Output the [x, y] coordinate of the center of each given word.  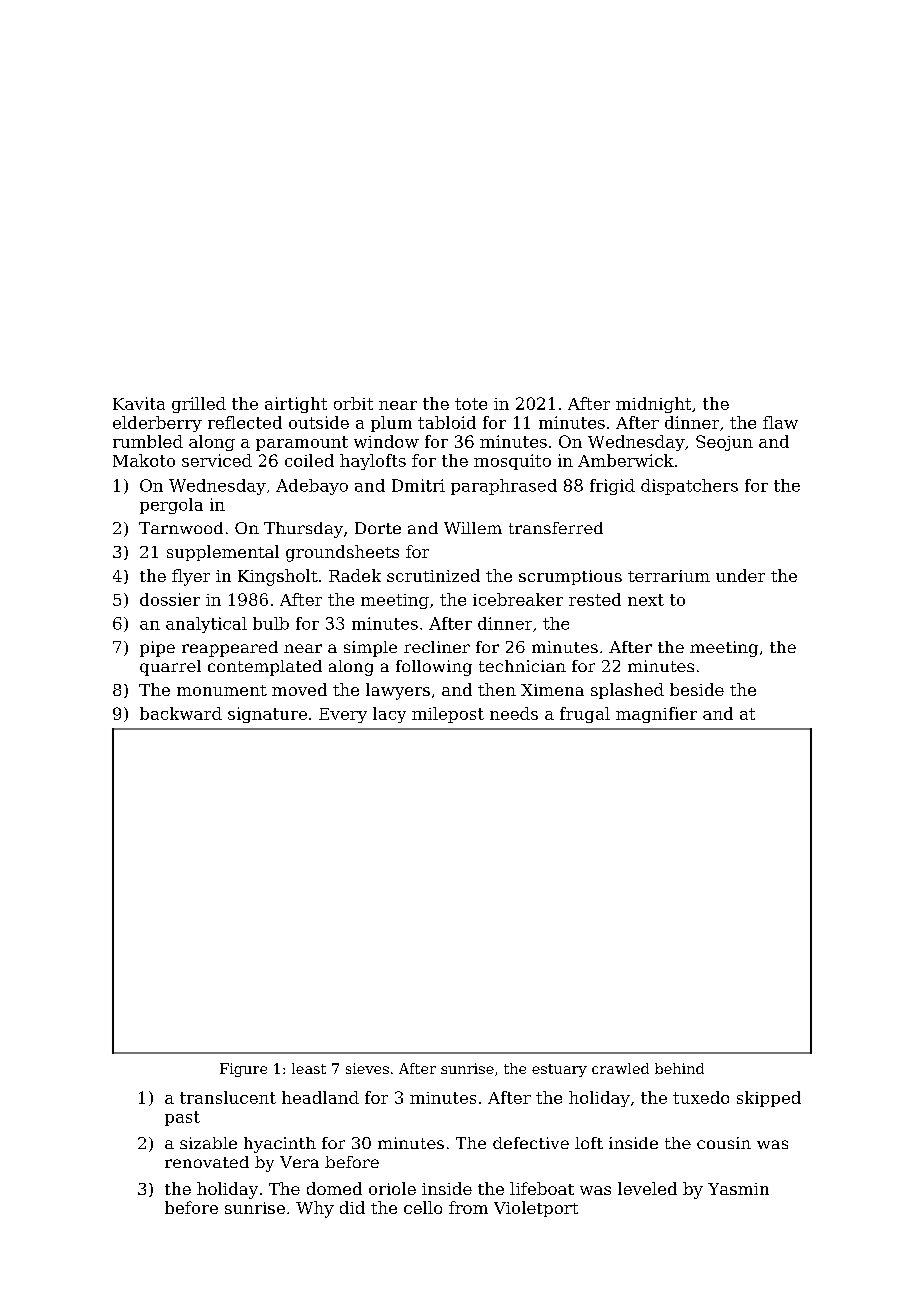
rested [595, 599]
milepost [448, 715]
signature [267, 715]
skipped [769, 1099]
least [309, 1068]
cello [423, 1207]
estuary [559, 1070]
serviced [217, 460]
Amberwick [626, 460]
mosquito [512, 462]
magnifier [656, 715]
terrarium [669, 576]
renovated [207, 1162]
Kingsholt [278, 577]
